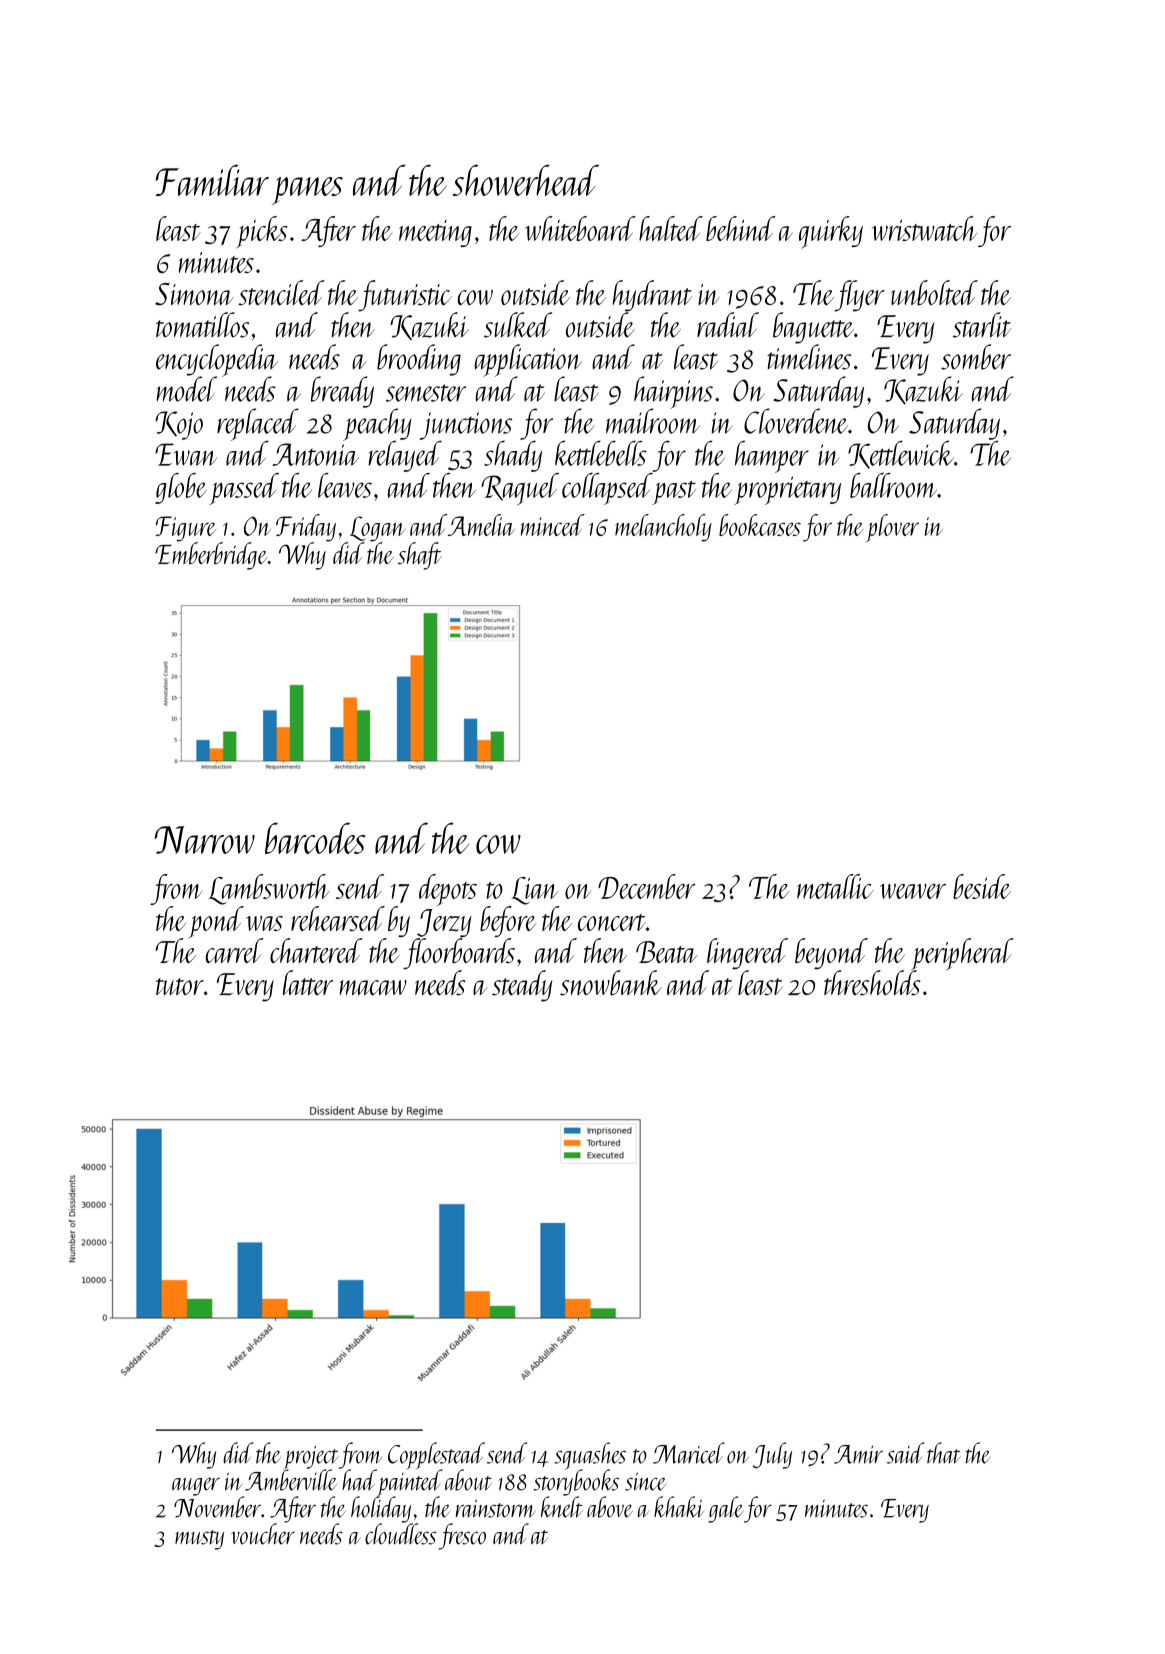 The height and width of the document is (1654, 1165). I want to click on Emberbridge, so click(211, 556).
